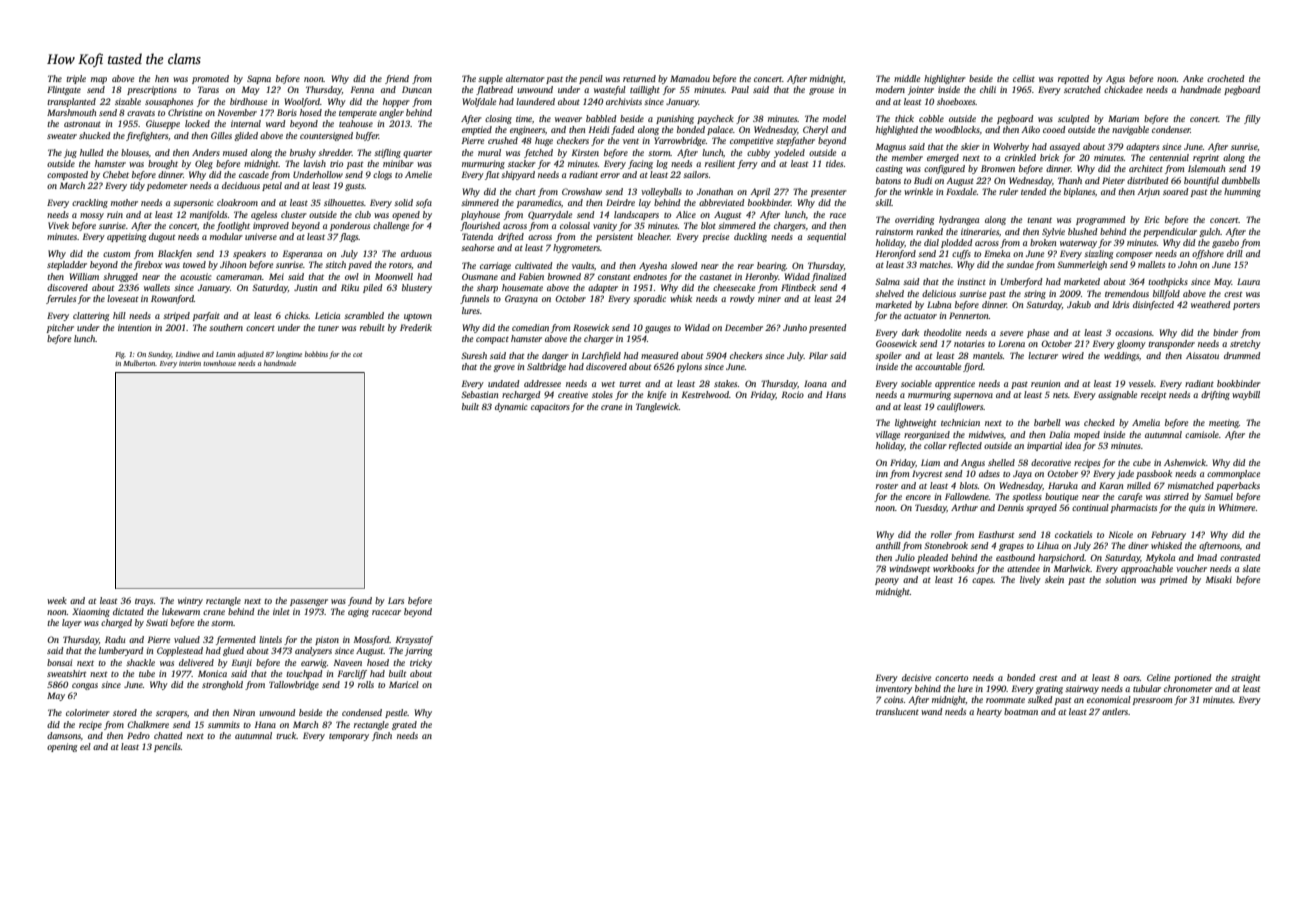 Image resolution: width=1308 pixels, height=924 pixels. What do you see at coordinates (88, 712) in the screenshot?
I see `colorimeter` at bounding box center [88, 712].
